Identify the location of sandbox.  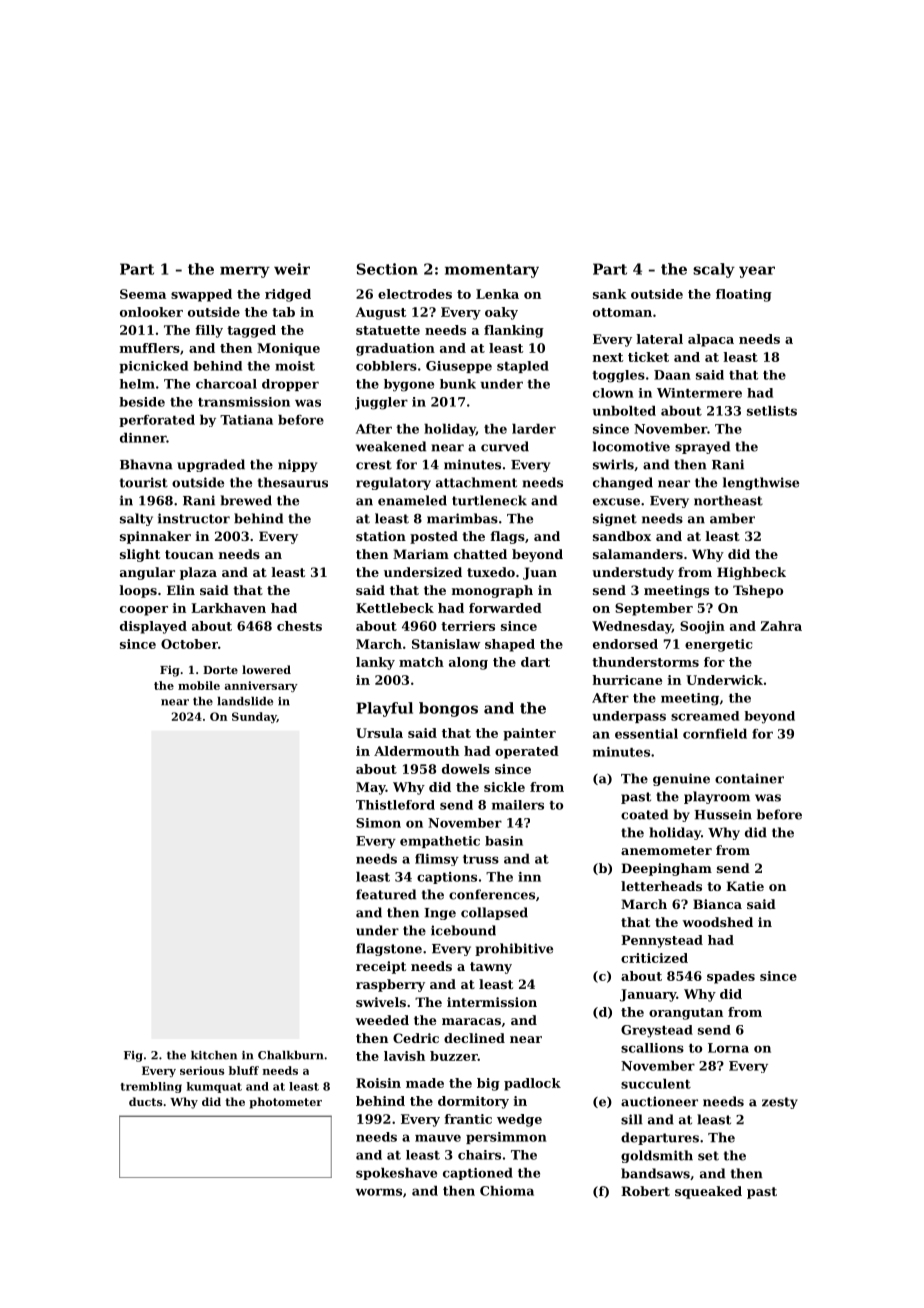
(622, 536).
